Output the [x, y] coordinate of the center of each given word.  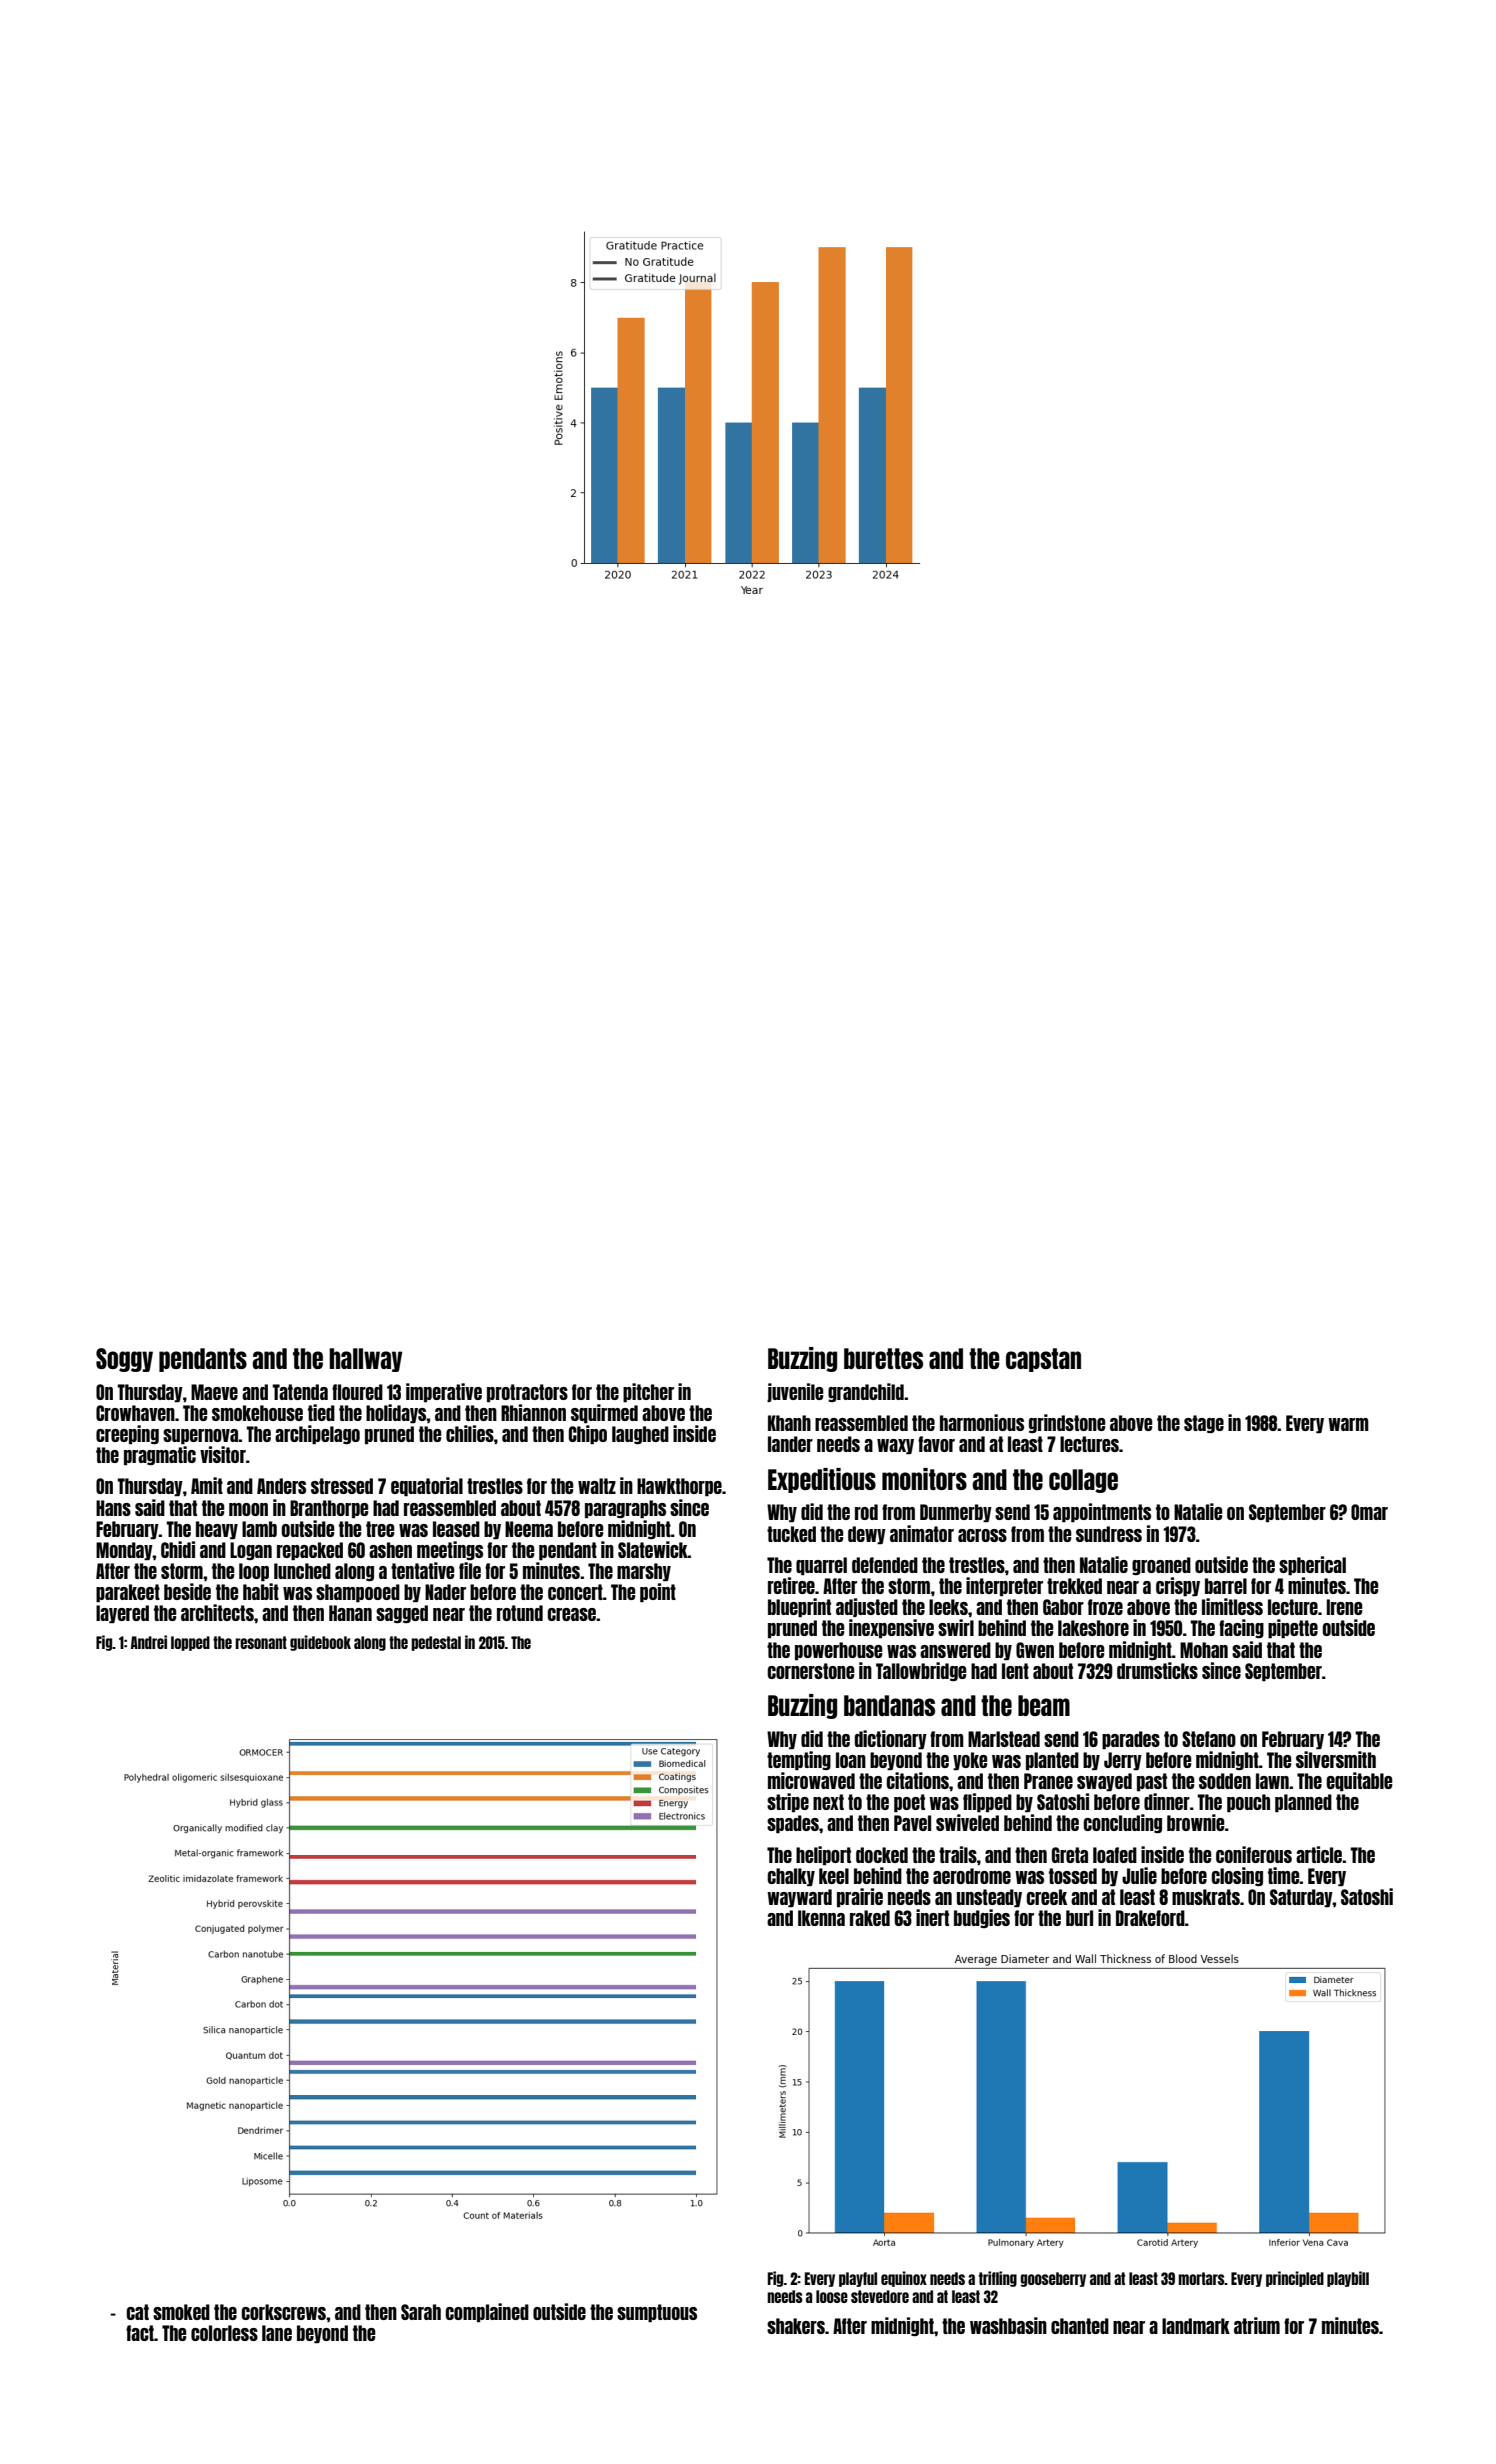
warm [1348, 1424]
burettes [883, 1358]
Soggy [124, 1360]
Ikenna [821, 1918]
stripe [788, 1803]
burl [1079, 1918]
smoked [181, 2312]
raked [870, 1918]
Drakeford [1150, 1918]
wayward [799, 1898]
